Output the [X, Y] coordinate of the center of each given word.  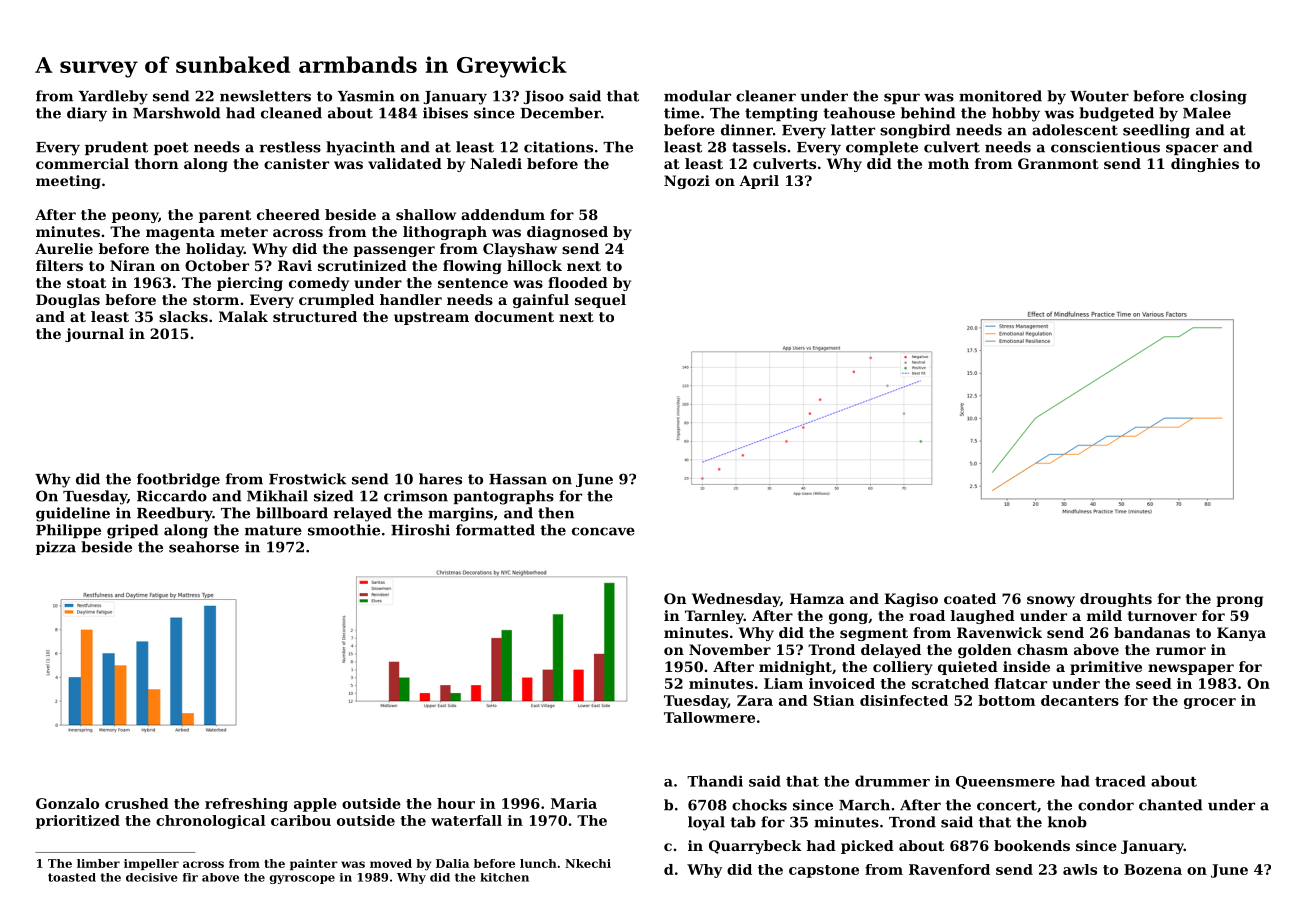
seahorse [204, 547]
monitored [1000, 96]
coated [970, 598]
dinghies [1205, 165]
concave [603, 531]
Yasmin [366, 96]
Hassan [518, 479]
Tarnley [714, 617]
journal [94, 335]
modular [697, 96]
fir [190, 877]
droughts [1116, 600]
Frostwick [307, 479]
